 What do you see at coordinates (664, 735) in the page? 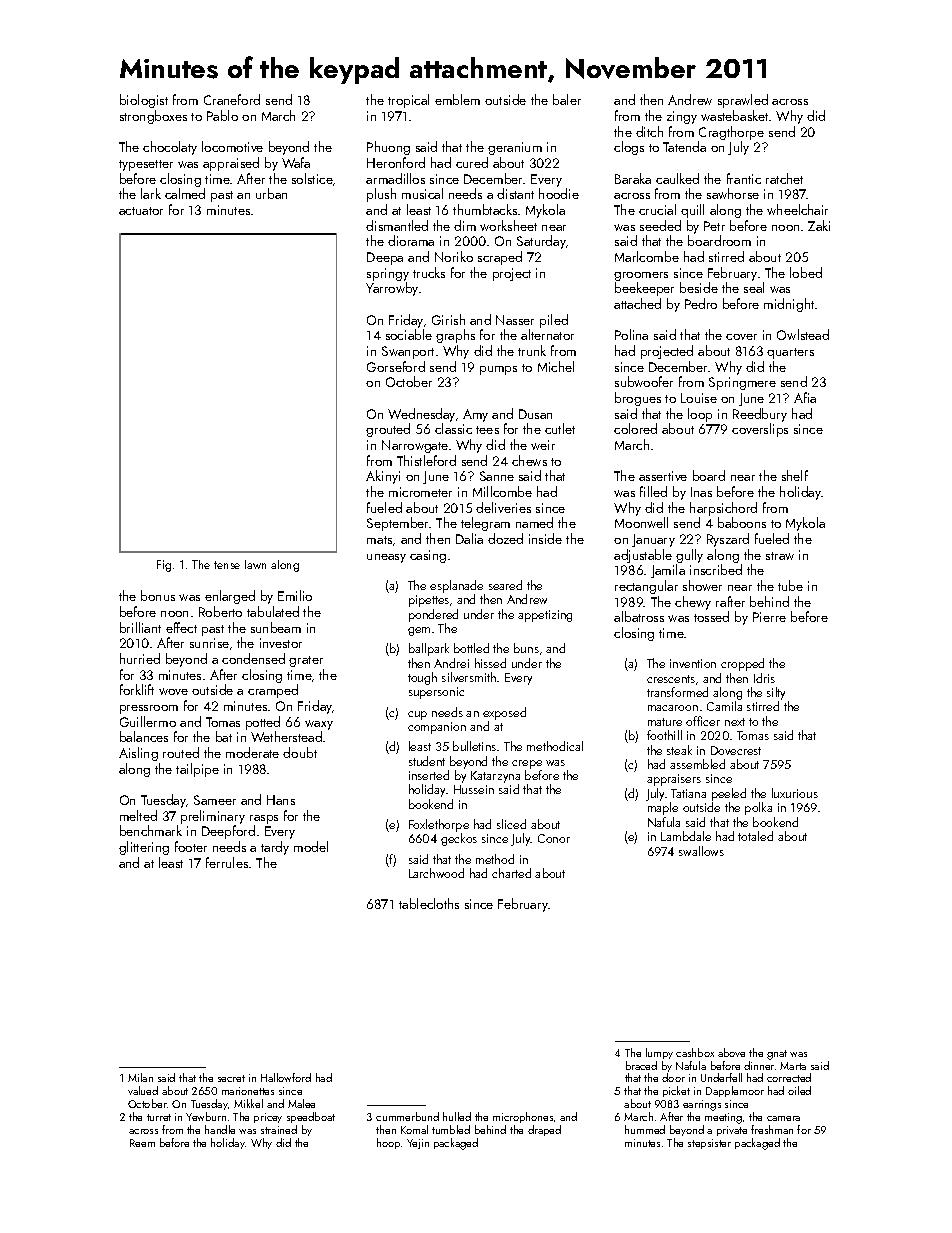
I see `foothill` at bounding box center [664, 735].
